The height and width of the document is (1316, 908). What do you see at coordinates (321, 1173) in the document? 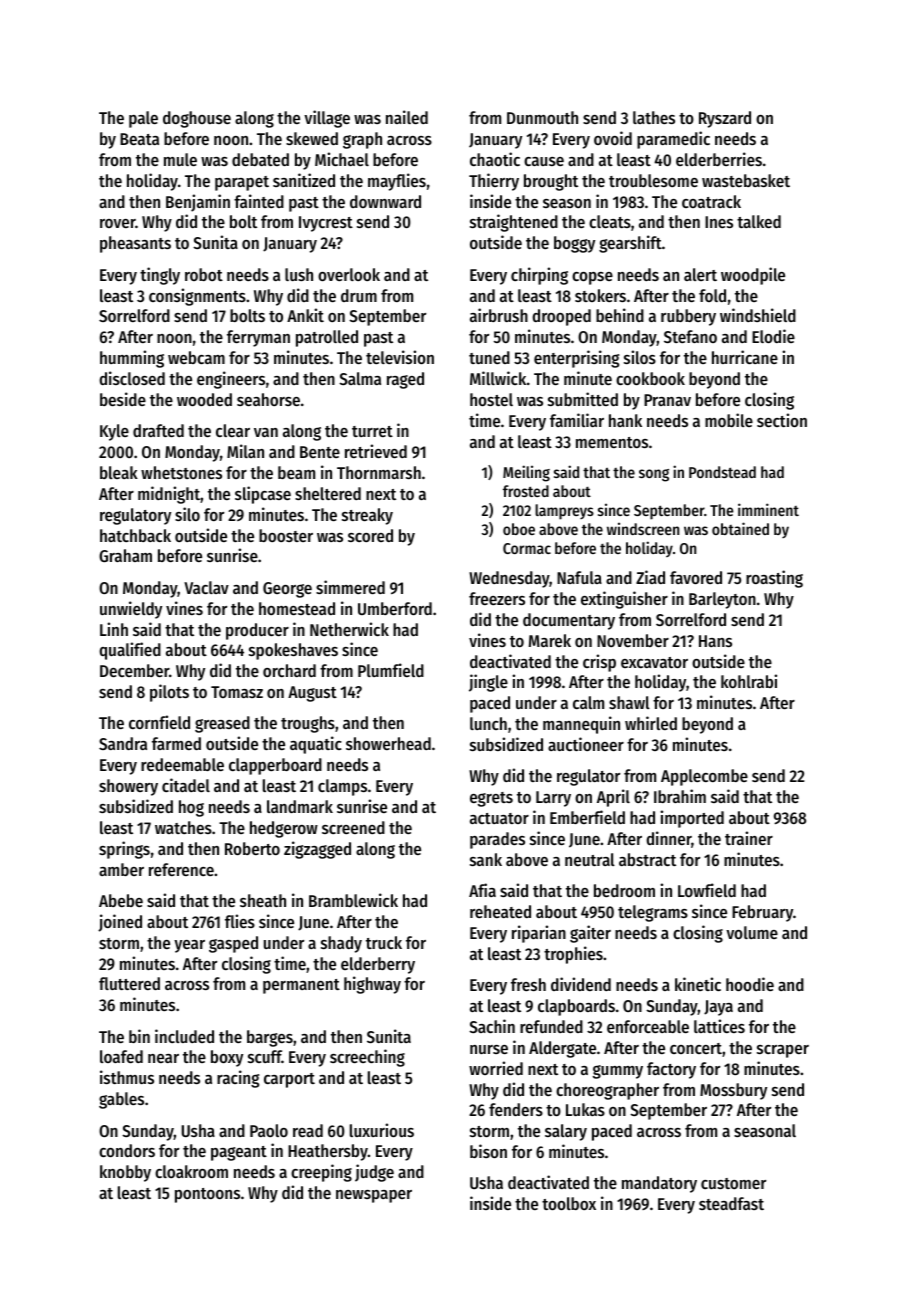
I see `creeping` at bounding box center [321, 1173].
